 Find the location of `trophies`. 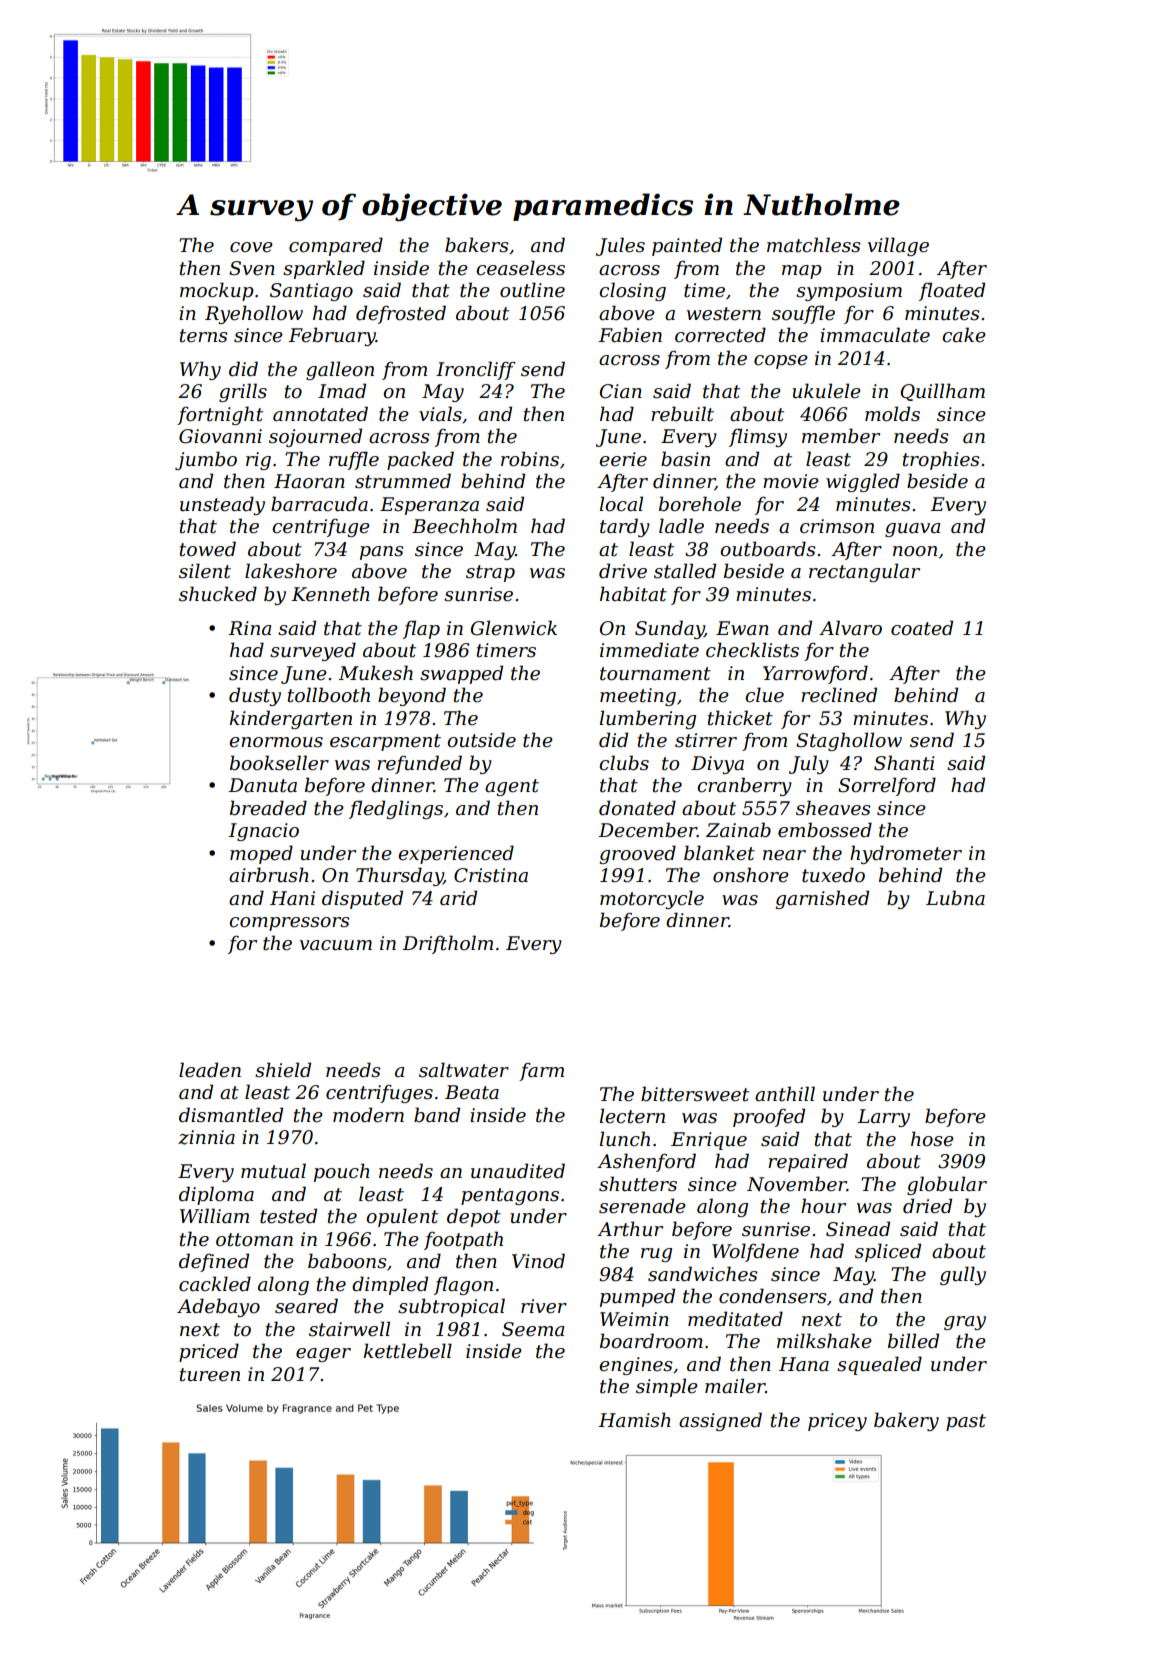

trophies is located at coordinates (941, 460).
